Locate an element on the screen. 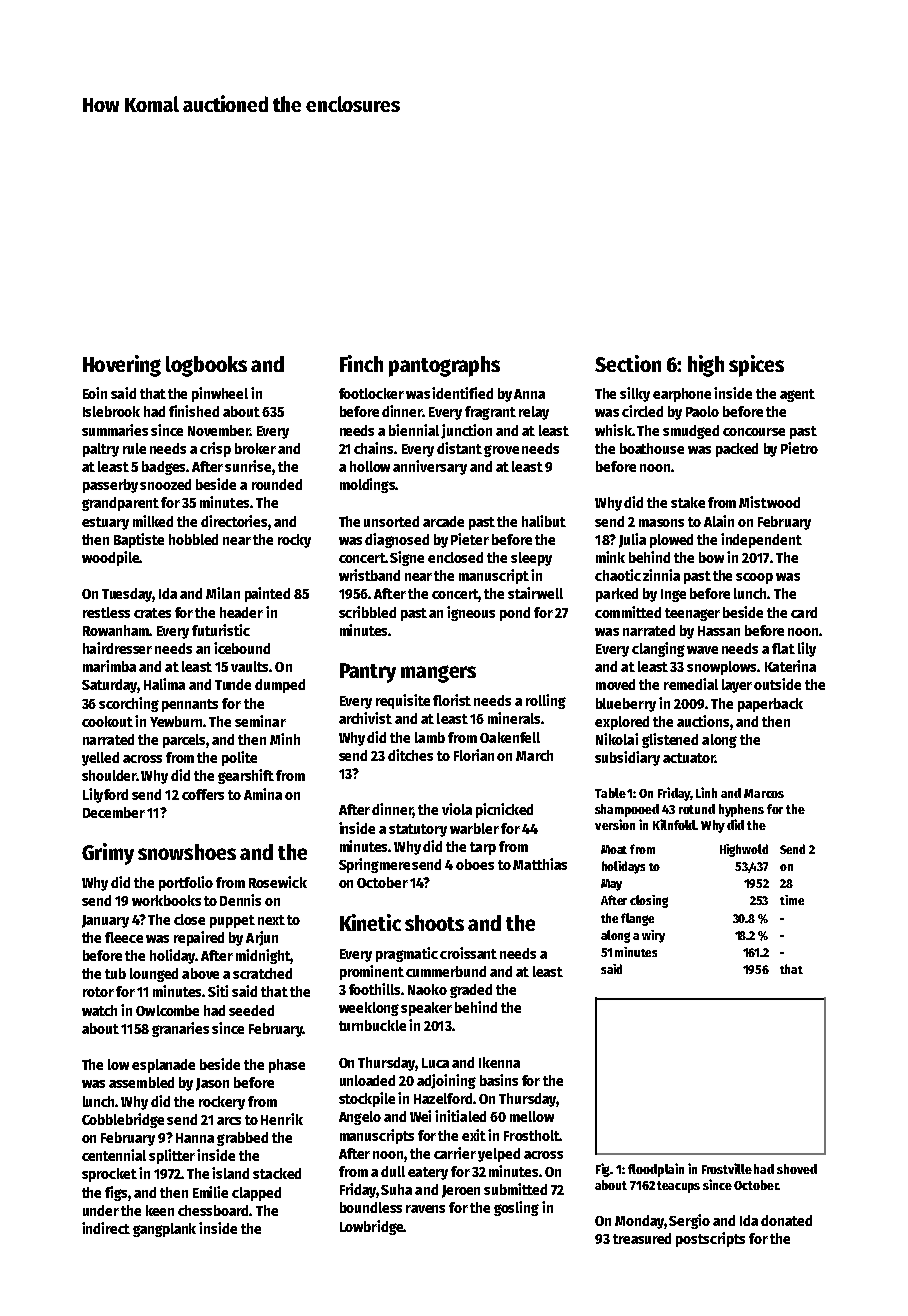 The height and width of the screenshot is (1316, 908). portfolio is located at coordinates (186, 883).
